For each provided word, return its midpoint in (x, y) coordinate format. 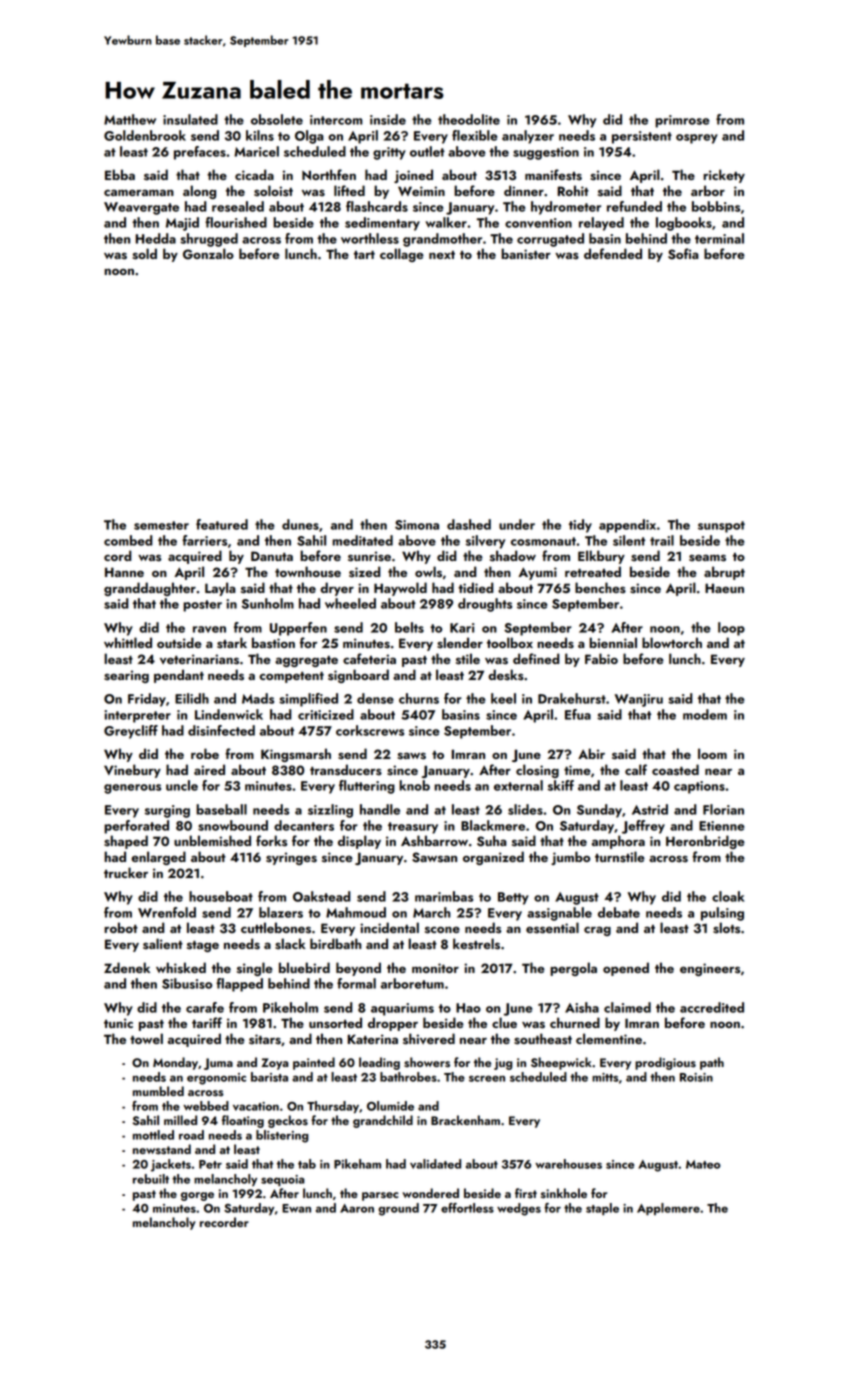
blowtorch (672, 642)
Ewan (296, 1208)
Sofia (683, 254)
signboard (358, 676)
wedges (519, 1209)
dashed (469, 524)
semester (161, 525)
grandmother (442, 240)
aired (209, 769)
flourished (236, 222)
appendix (627, 526)
